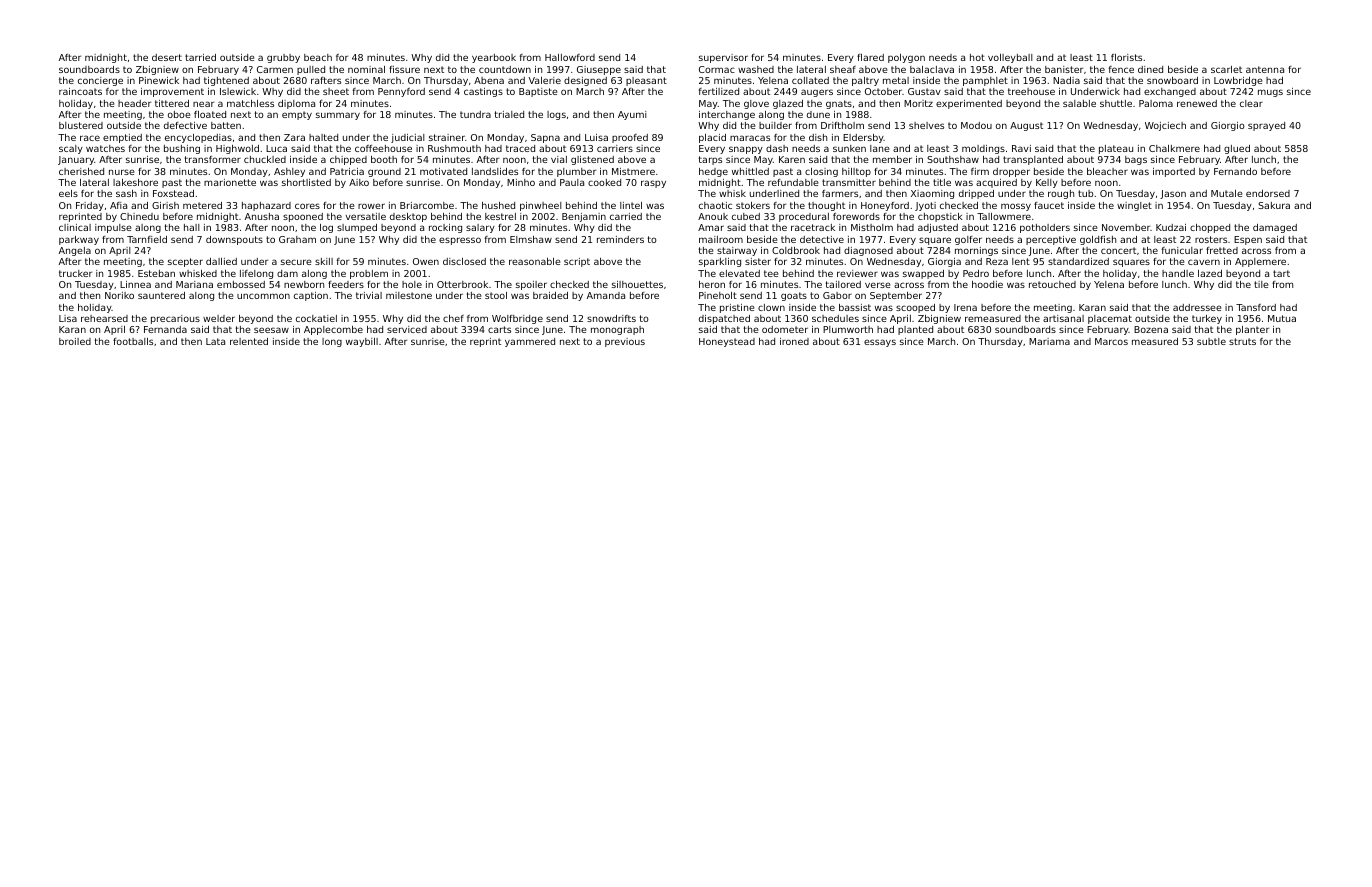 The width and height of the page is (1372, 887). Describe the element at coordinates (118, 205) in the page. I see `Afia` at that location.
